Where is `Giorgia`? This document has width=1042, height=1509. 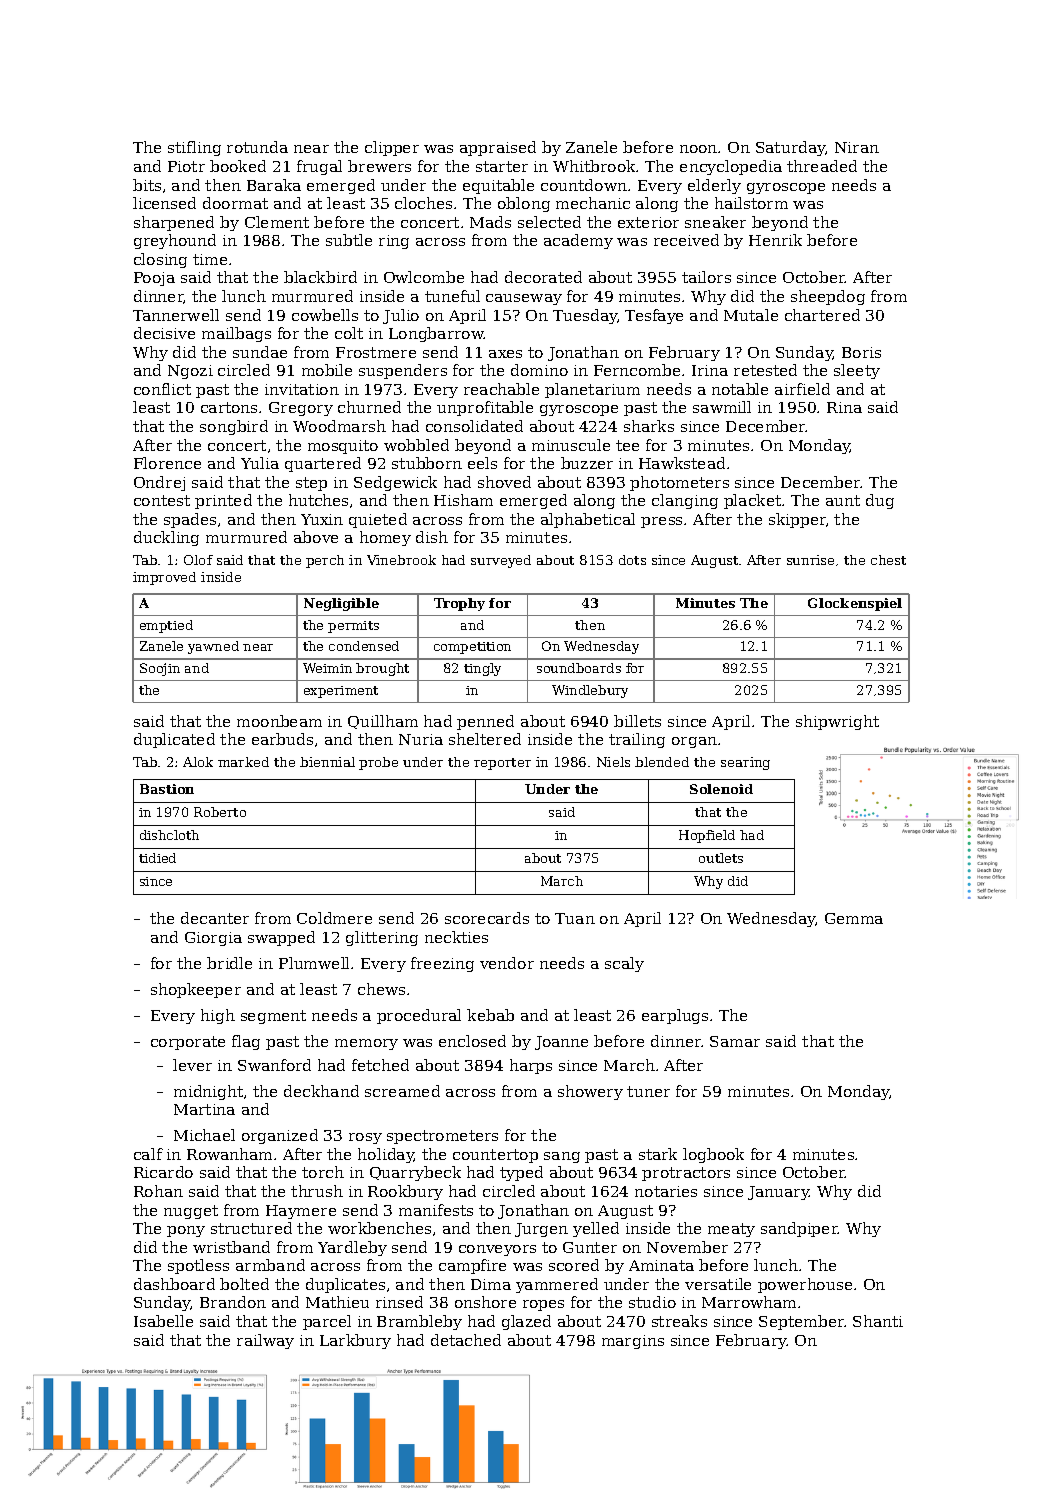 Giorgia is located at coordinates (213, 939).
